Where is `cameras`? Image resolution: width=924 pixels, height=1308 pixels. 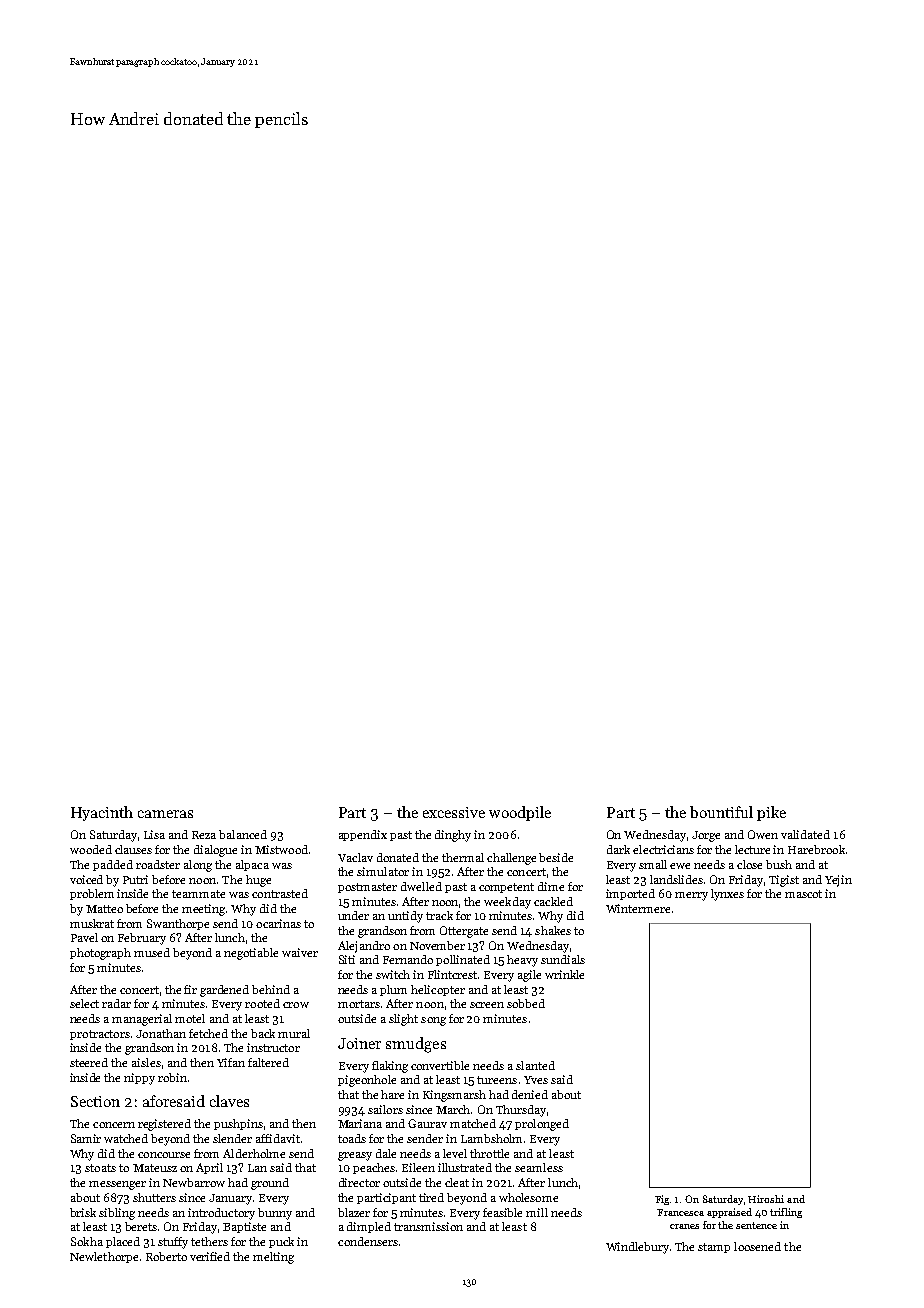
cameras is located at coordinates (165, 814).
